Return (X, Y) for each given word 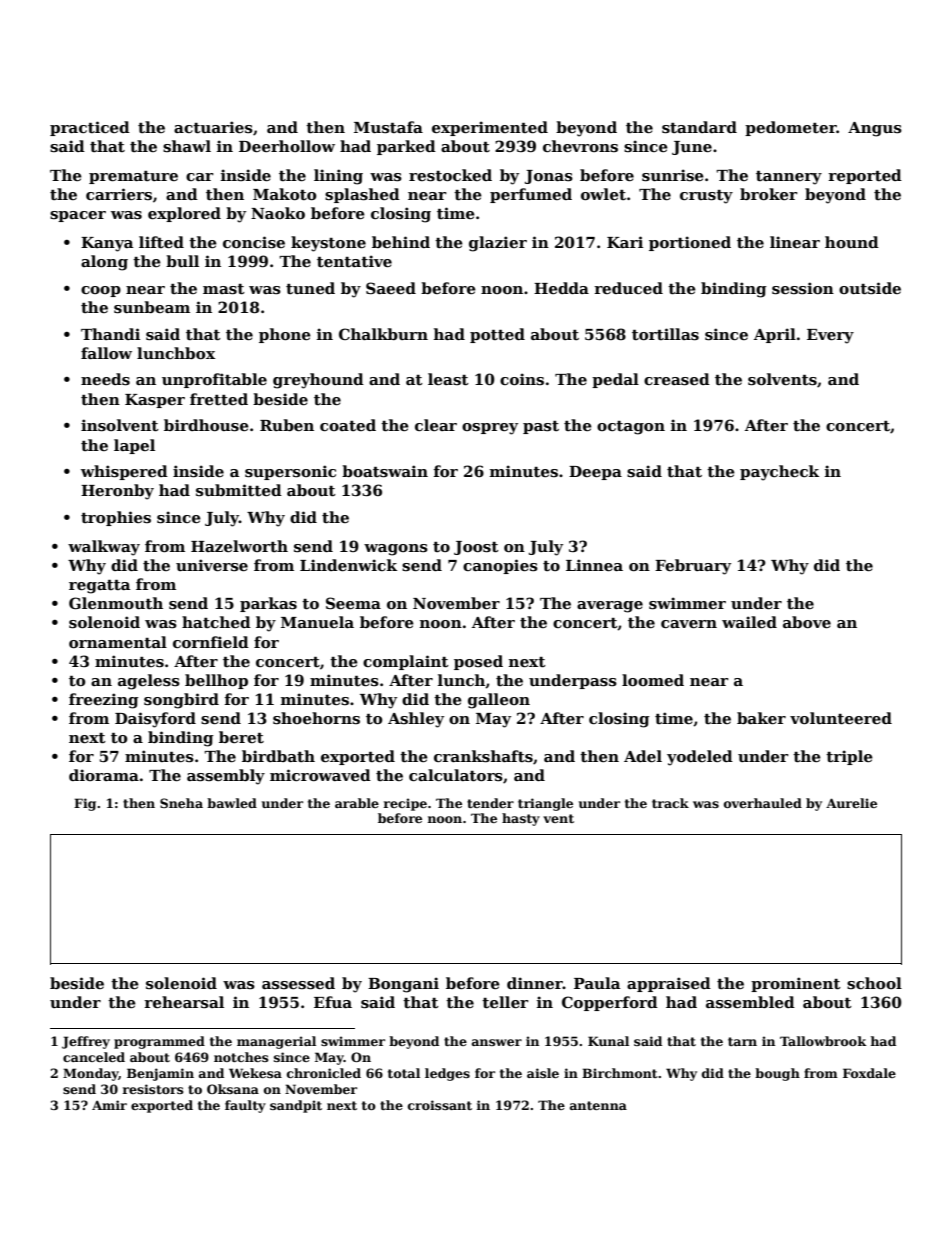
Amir (109, 1105)
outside (870, 288)
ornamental (118, 642)
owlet (603, 194)
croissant (440, 1105)
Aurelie (851, 803)
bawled (232, 803)
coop (101, 291)
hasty (521, 819)
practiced (90, 128)
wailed (749, 622)
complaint (406, 662)
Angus (875, 129)
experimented (490, 128)
